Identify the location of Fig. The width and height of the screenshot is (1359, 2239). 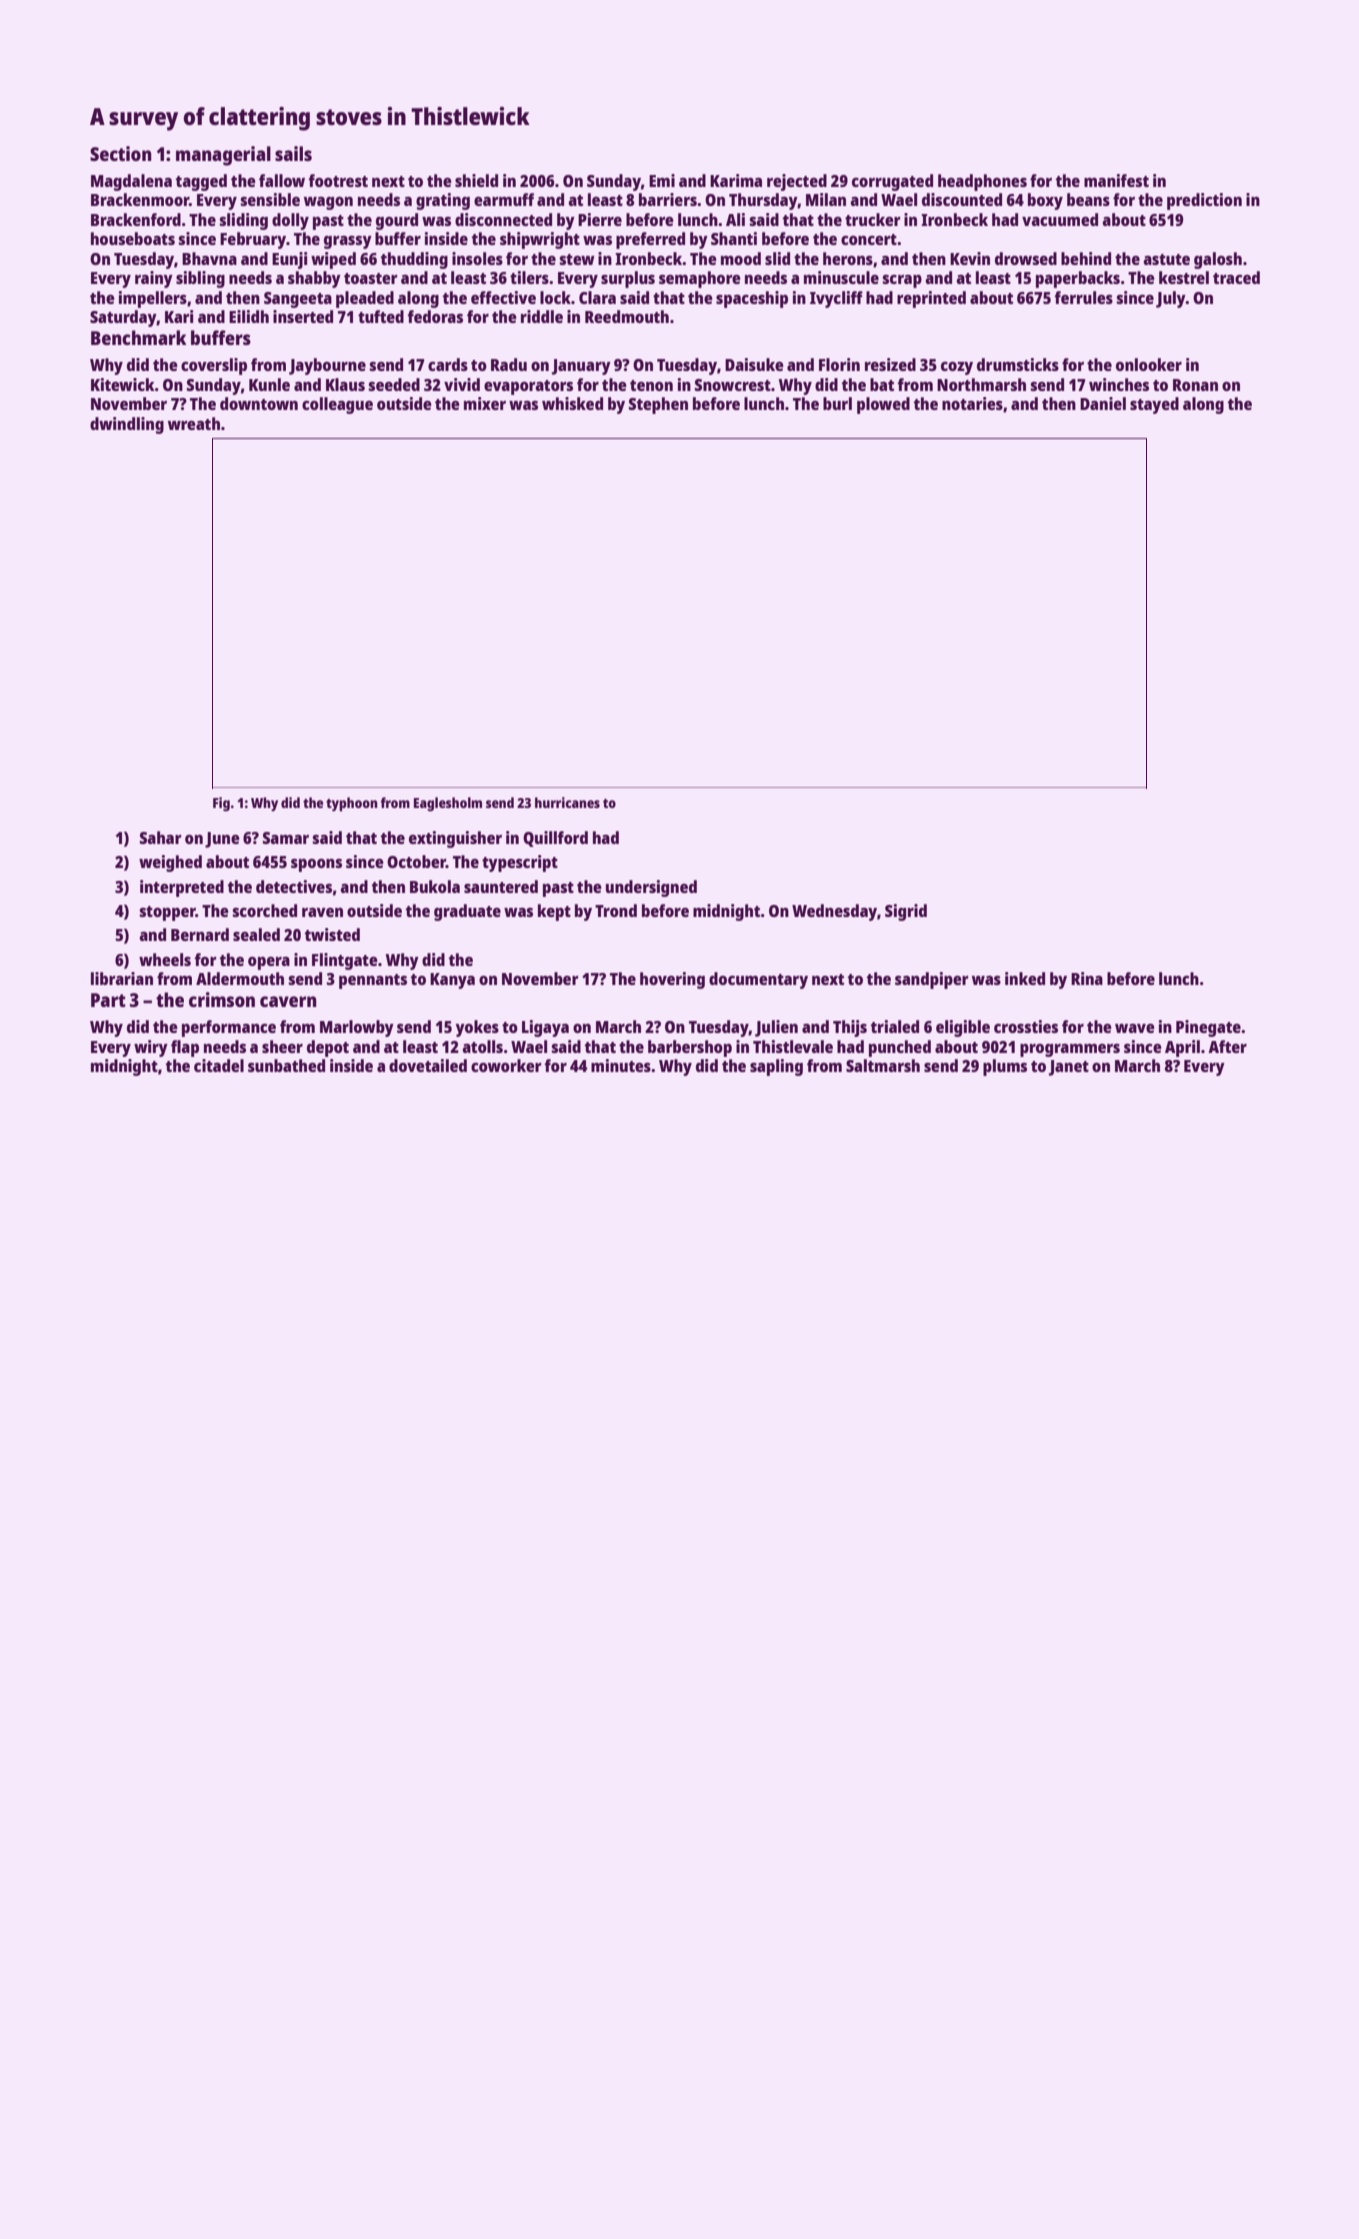
(221, 804).
